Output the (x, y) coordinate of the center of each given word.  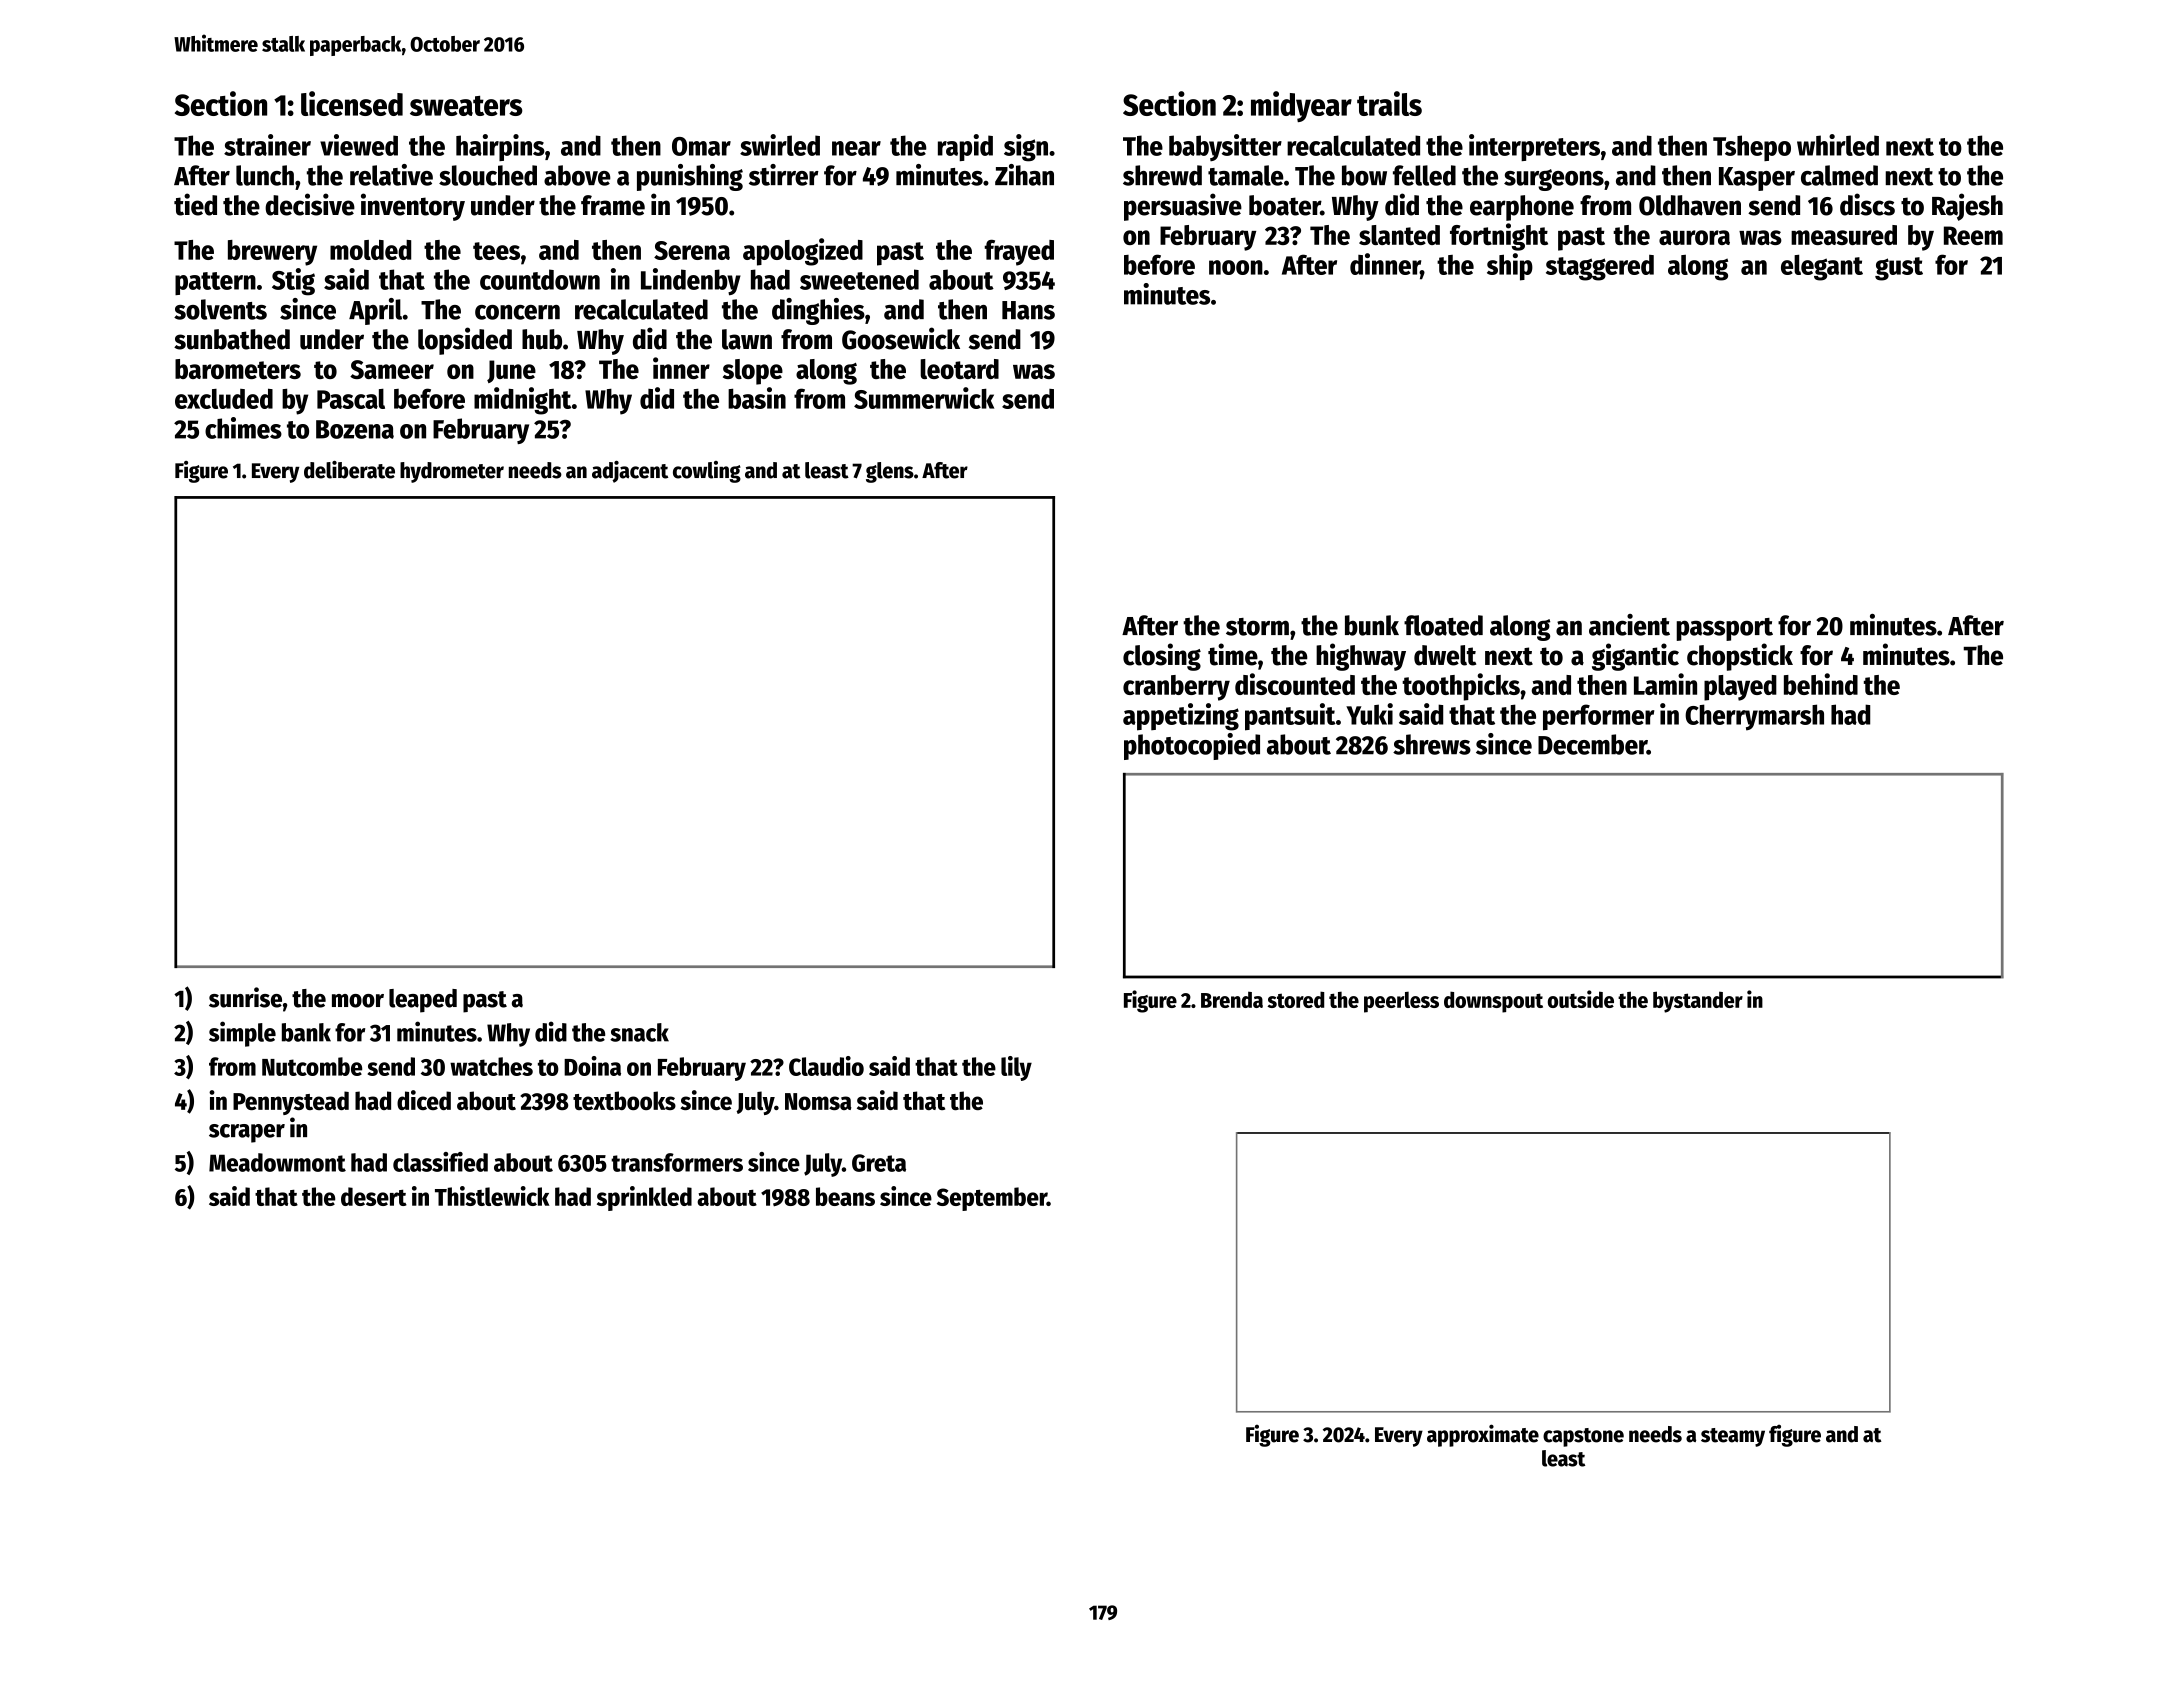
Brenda (1232, 999)
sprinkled (644, 1198)
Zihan (1024, 175)
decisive (310, 204)
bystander (1698, 1002)
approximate (1483, 1435)
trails (1389, 103)
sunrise (245, 997)
